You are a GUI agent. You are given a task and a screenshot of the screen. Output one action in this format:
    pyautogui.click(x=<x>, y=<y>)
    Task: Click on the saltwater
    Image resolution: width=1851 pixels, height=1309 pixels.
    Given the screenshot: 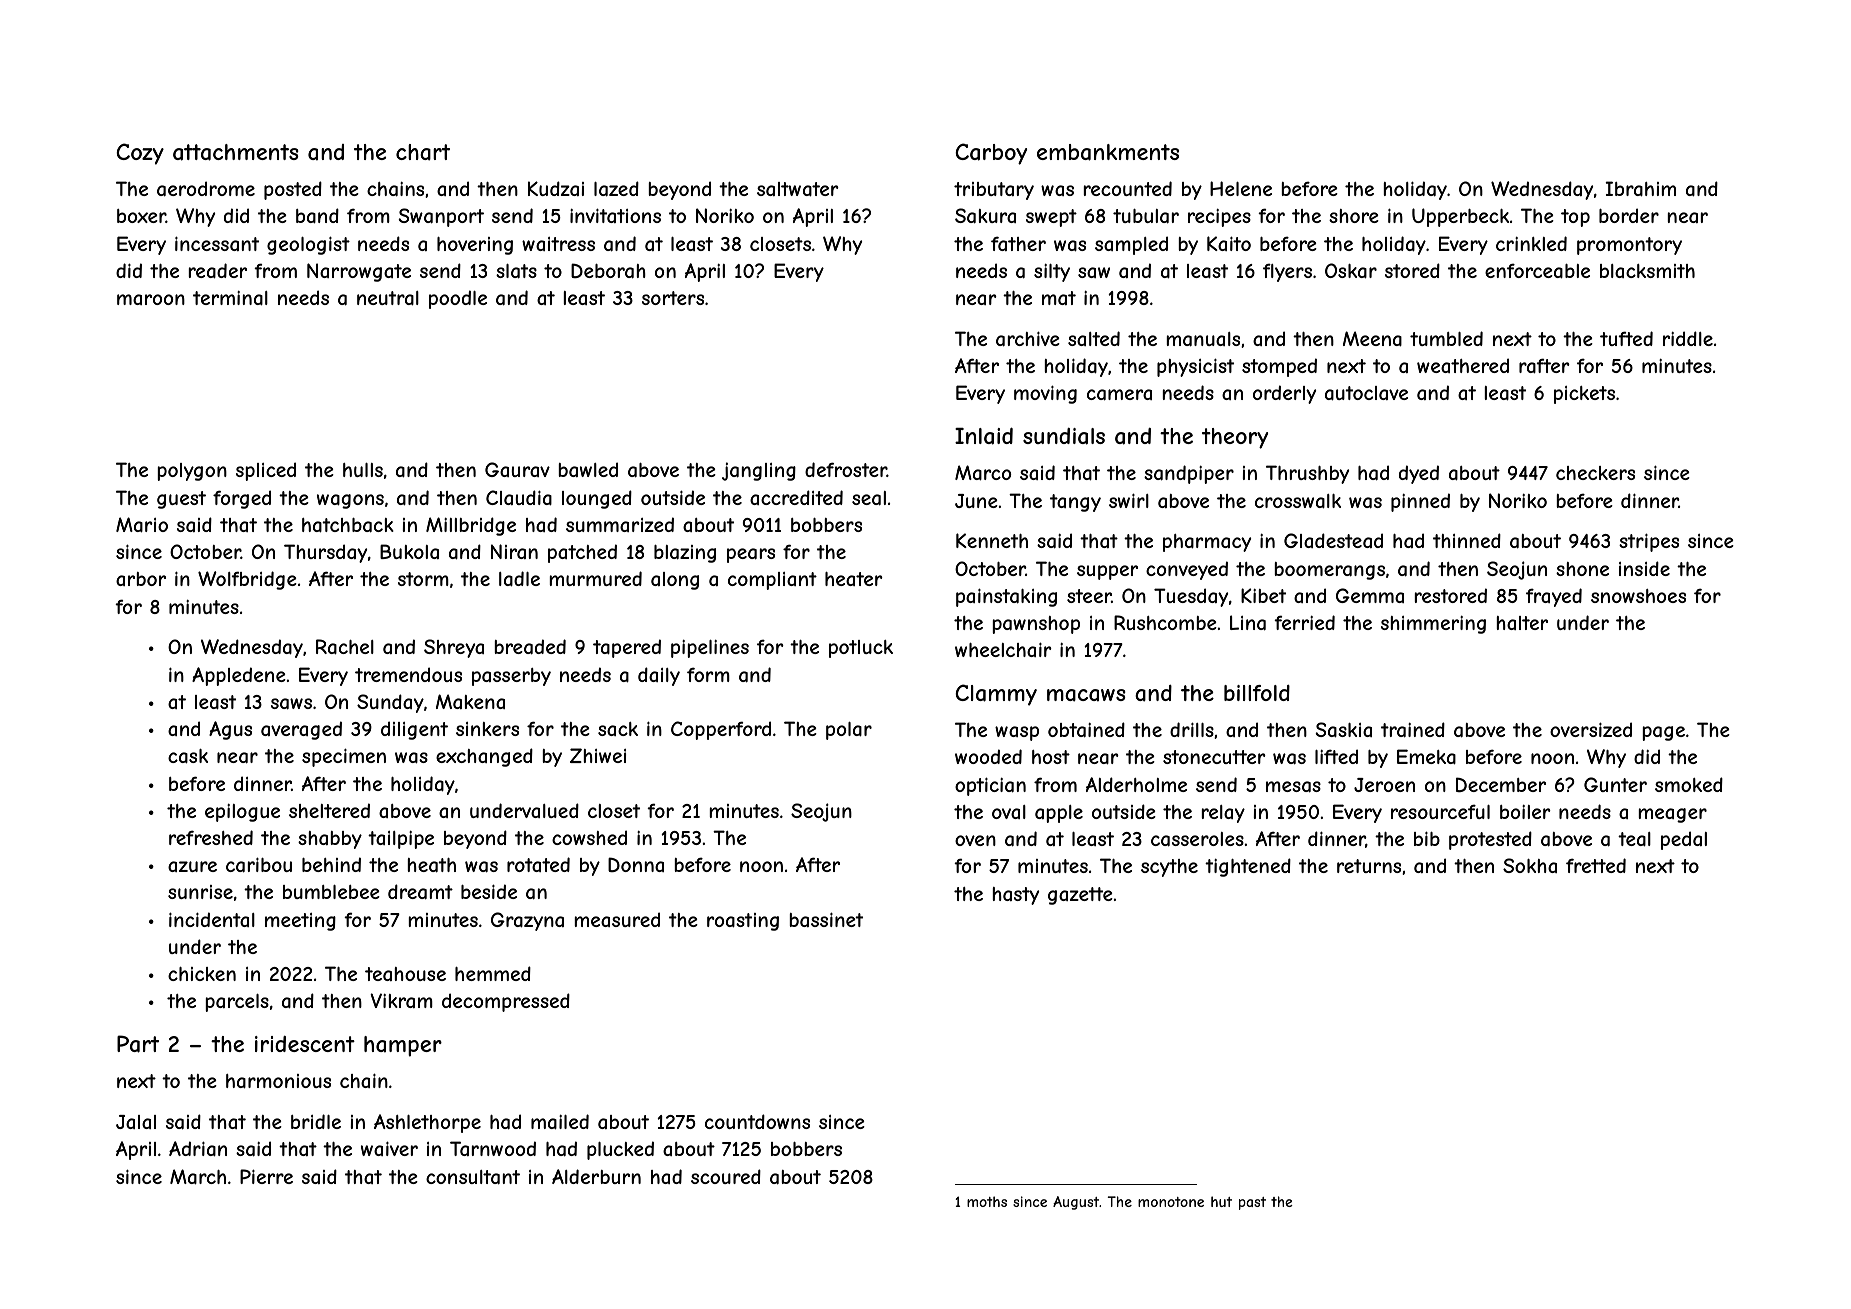 What is the action you would take?
    pyautogui.click(x=798, y=189)
